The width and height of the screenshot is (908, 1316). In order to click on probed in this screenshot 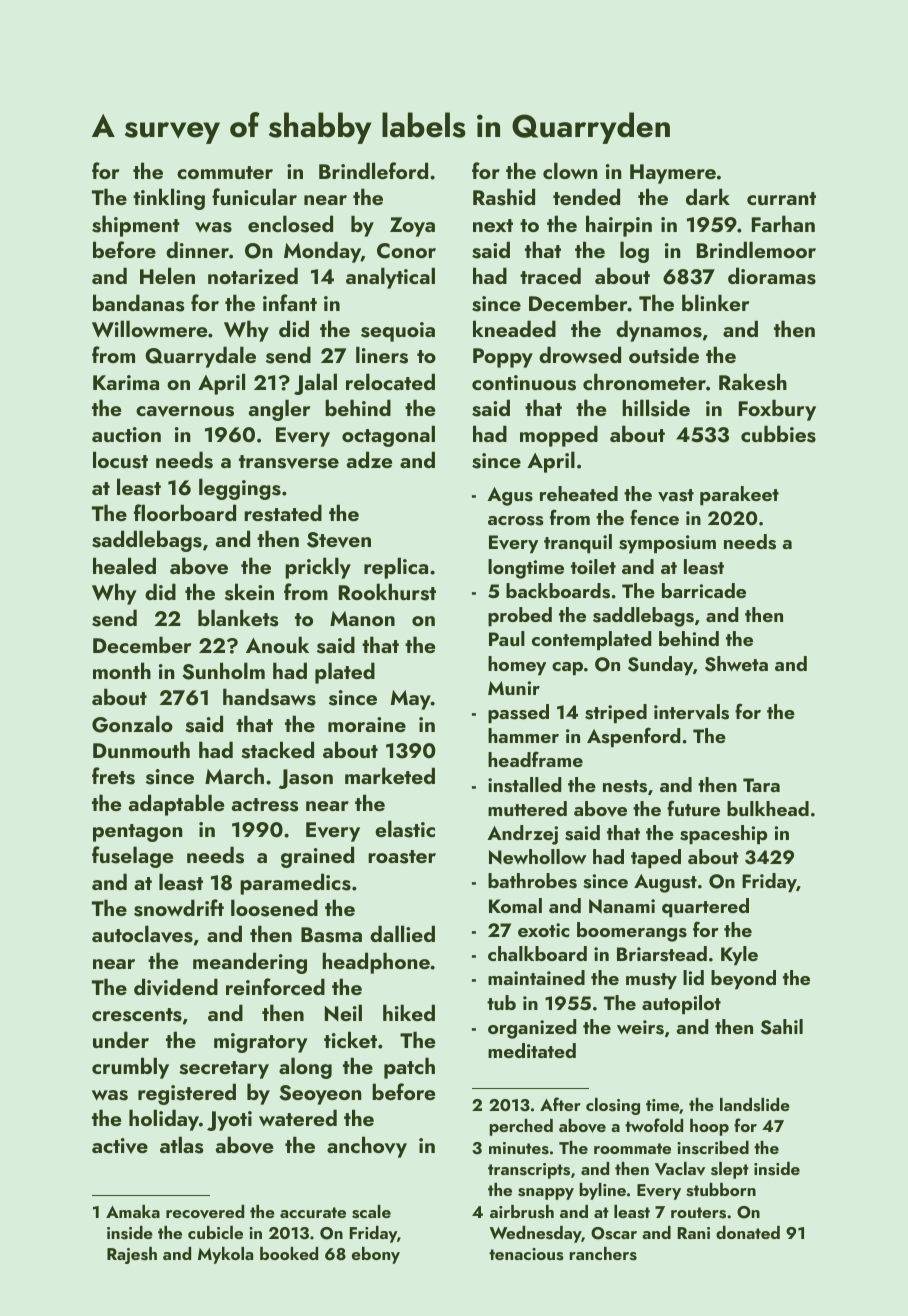, I will do `click(520, 616)`.
